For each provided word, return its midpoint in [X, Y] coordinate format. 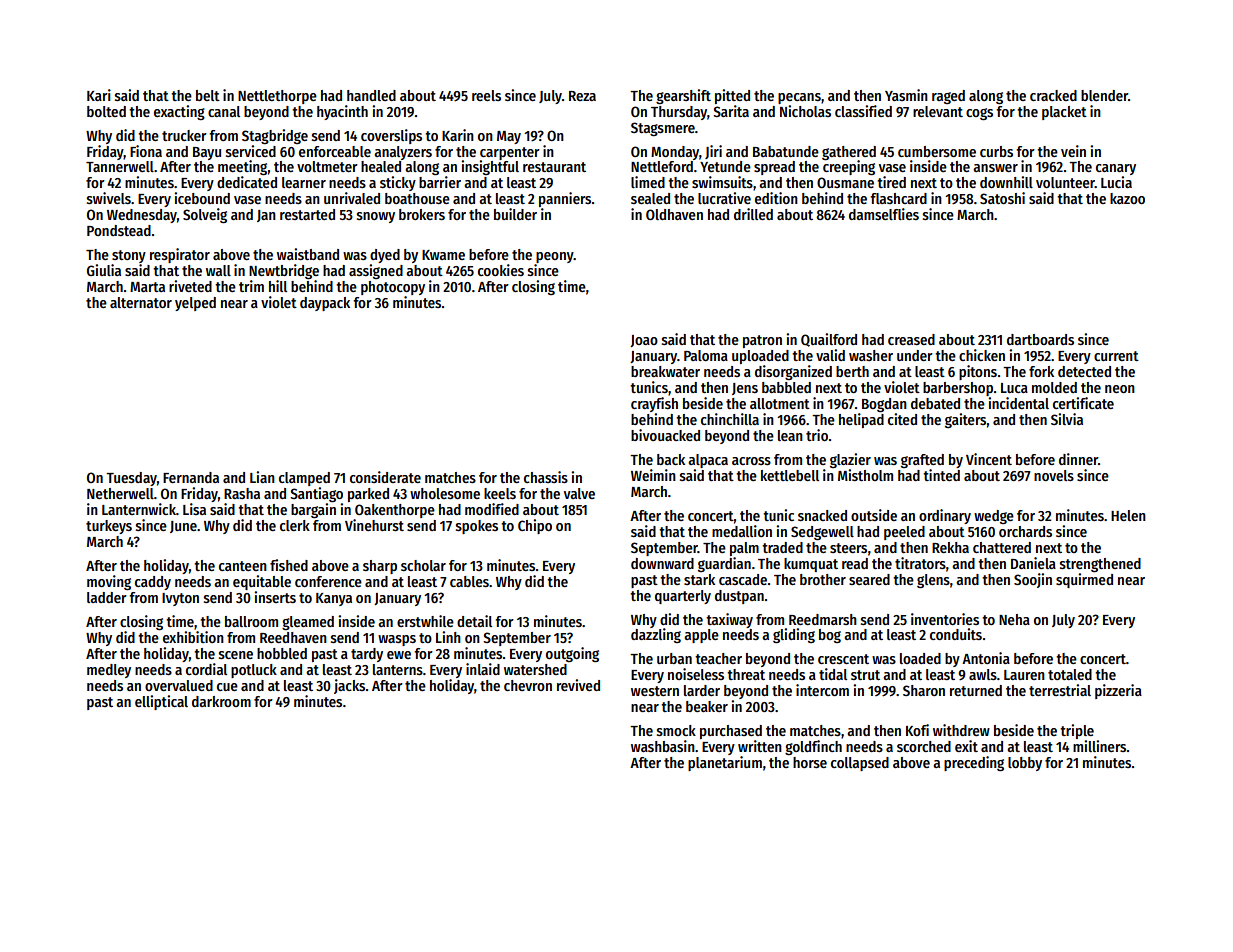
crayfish [654, 404]
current [1116, 356]
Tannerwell [120, 166]
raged [948, 97]
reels [486, 95]
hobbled [282, 653]
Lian [262, 477]
